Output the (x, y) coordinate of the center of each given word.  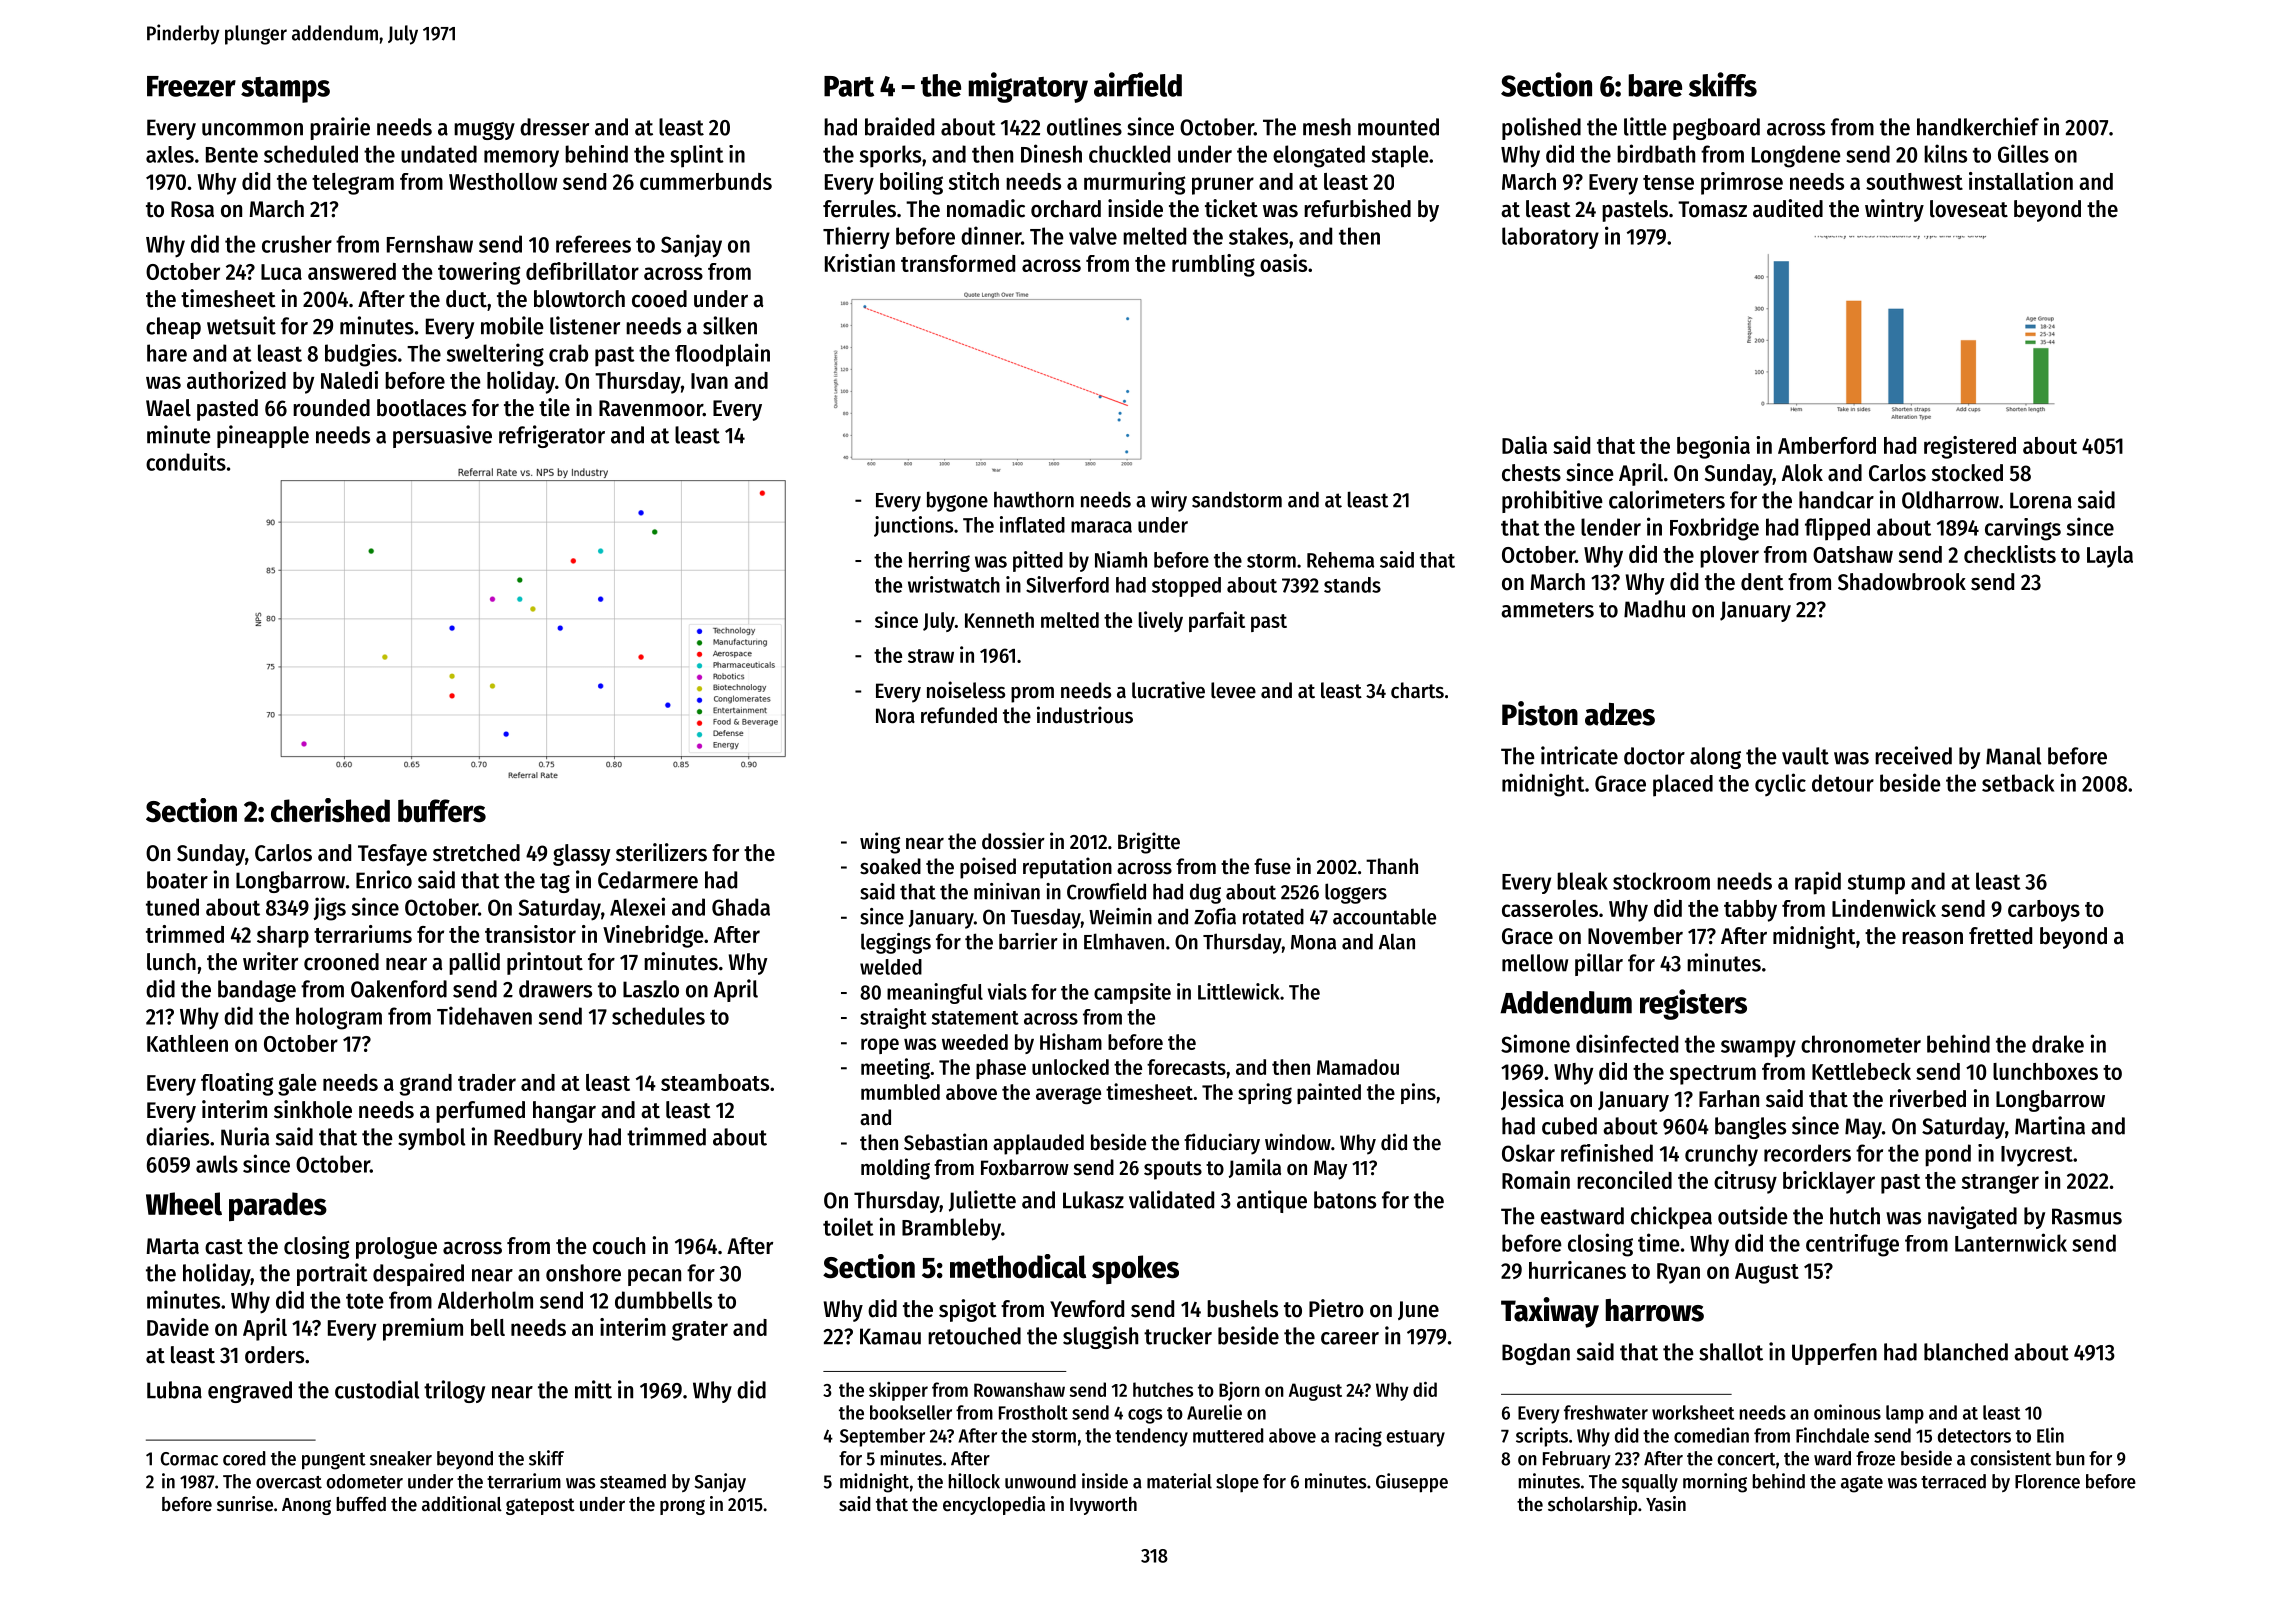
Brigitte (1149, 843)
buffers (442, 811)
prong (682, 1507)
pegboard (1716, 129)
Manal (2013, 756)
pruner (1223, 186)
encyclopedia (994, 1505)
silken (730, 325)
